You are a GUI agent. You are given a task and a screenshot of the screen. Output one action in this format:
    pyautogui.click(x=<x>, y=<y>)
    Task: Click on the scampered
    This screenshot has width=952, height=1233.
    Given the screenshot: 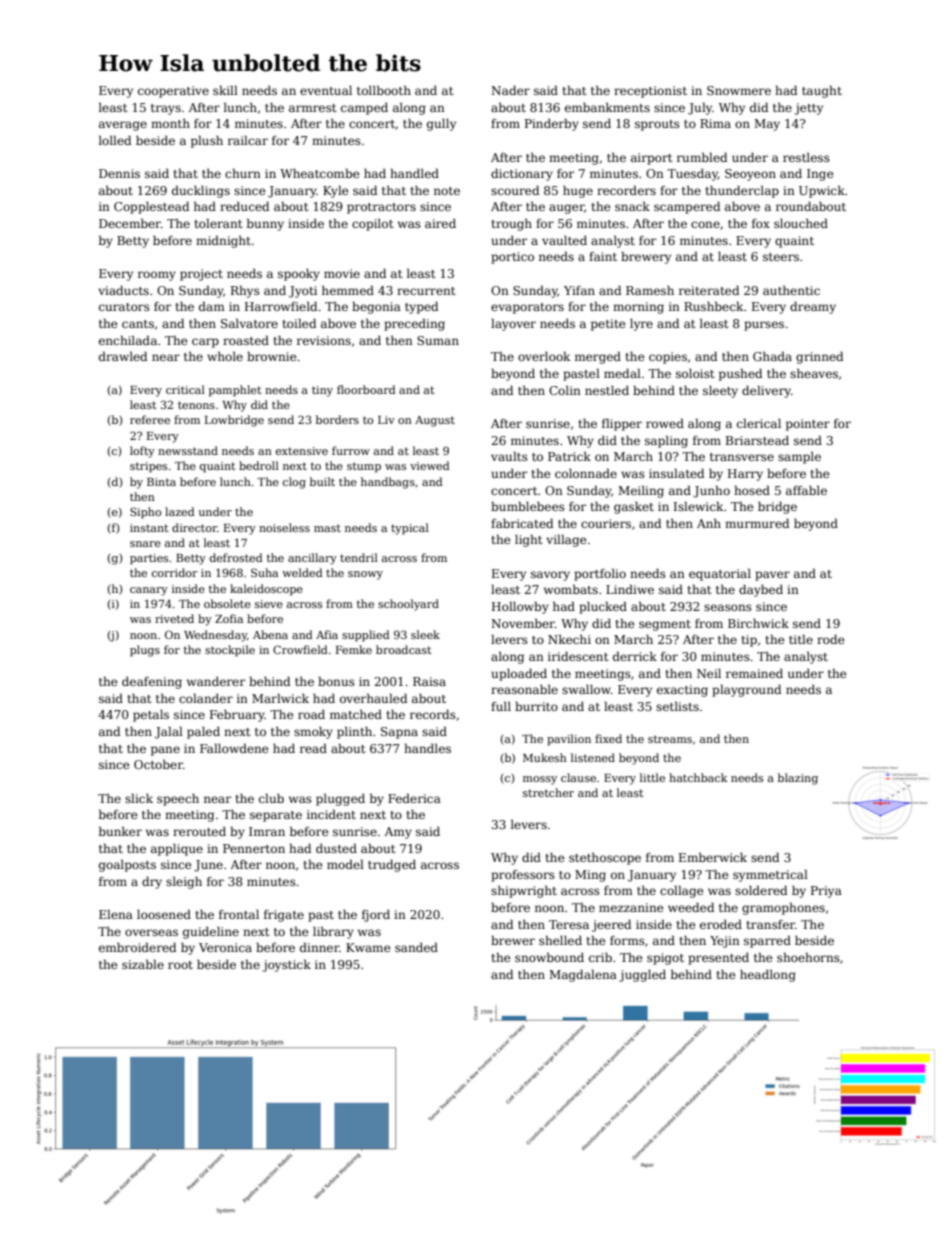 What is the action you would take?
    pyautogui.click(x=687, y=207)
